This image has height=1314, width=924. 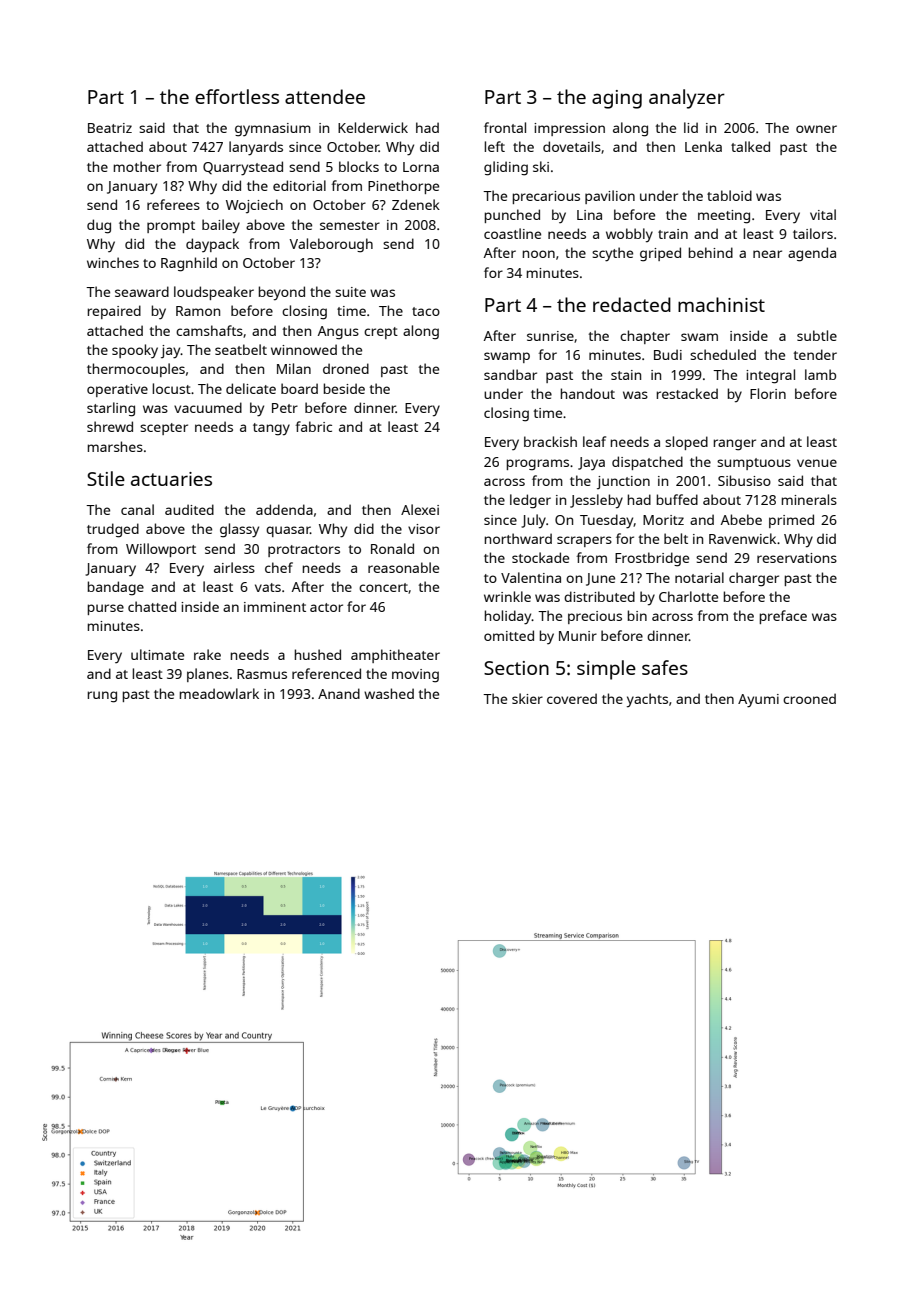 What do you see at coordinates (426, 311) in the image?
I see `taco` at bounding box center [426, 311].
